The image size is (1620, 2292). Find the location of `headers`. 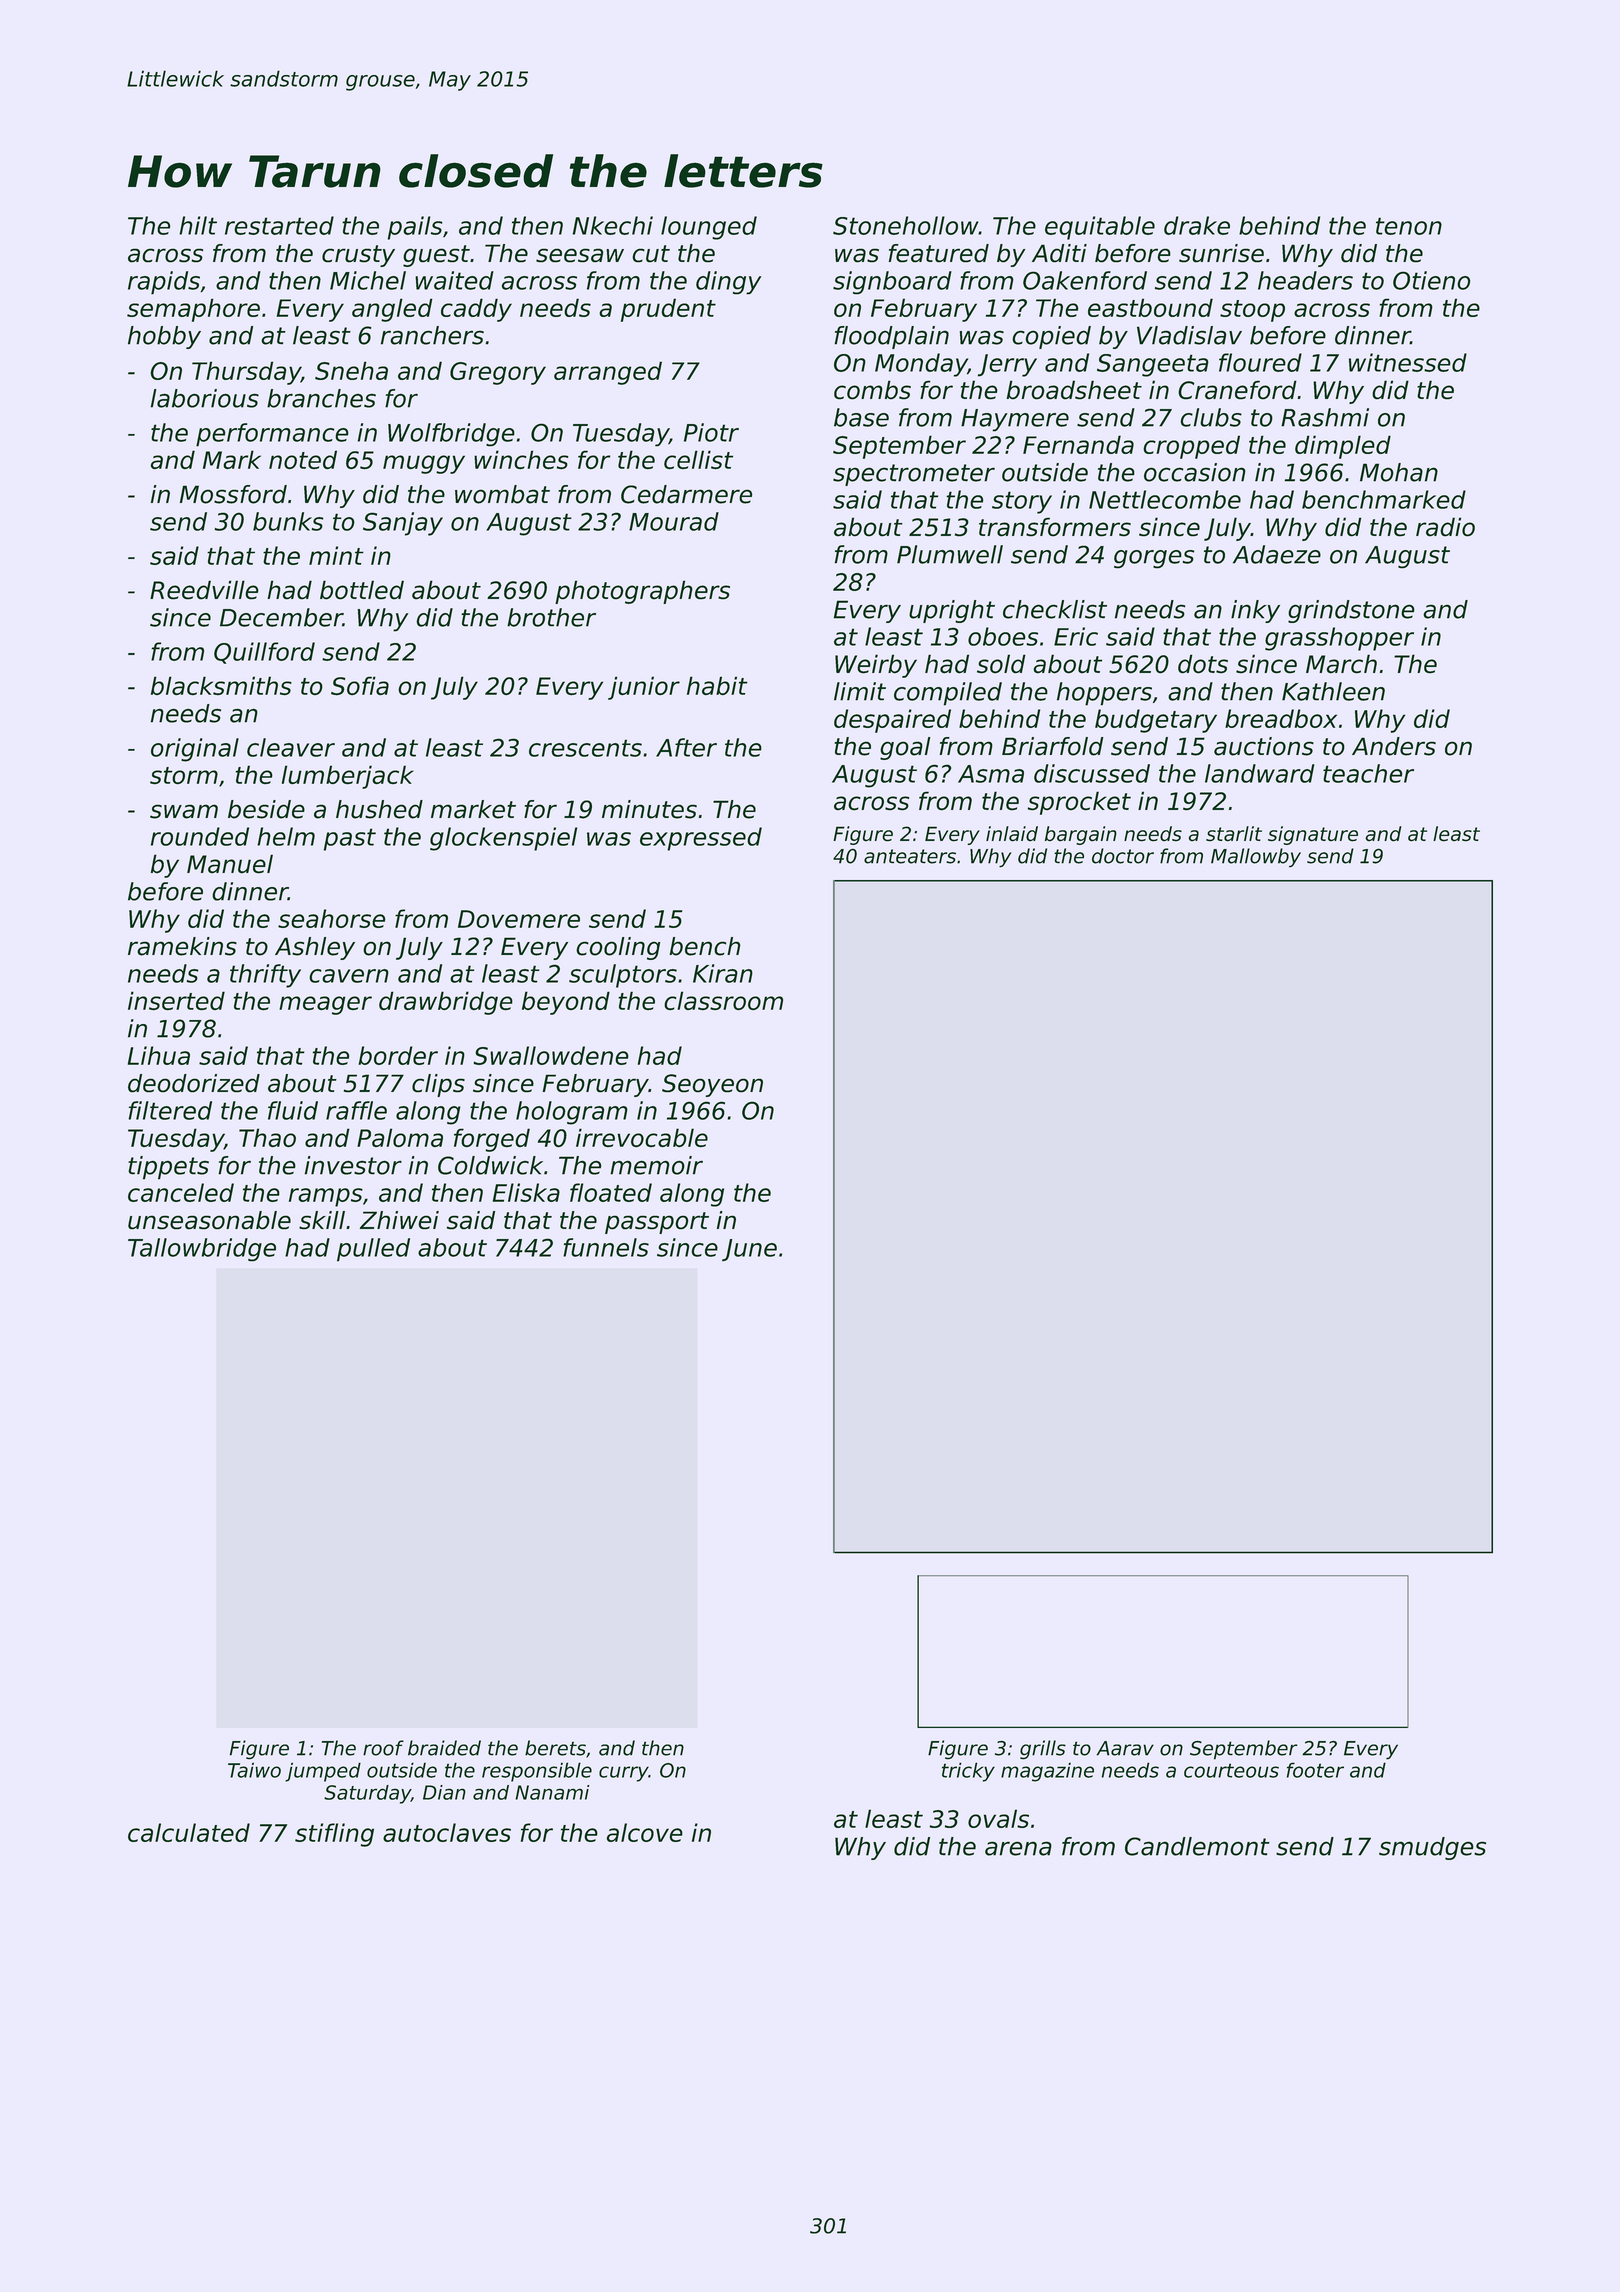

headers is located at coordinates (1305, 280).
